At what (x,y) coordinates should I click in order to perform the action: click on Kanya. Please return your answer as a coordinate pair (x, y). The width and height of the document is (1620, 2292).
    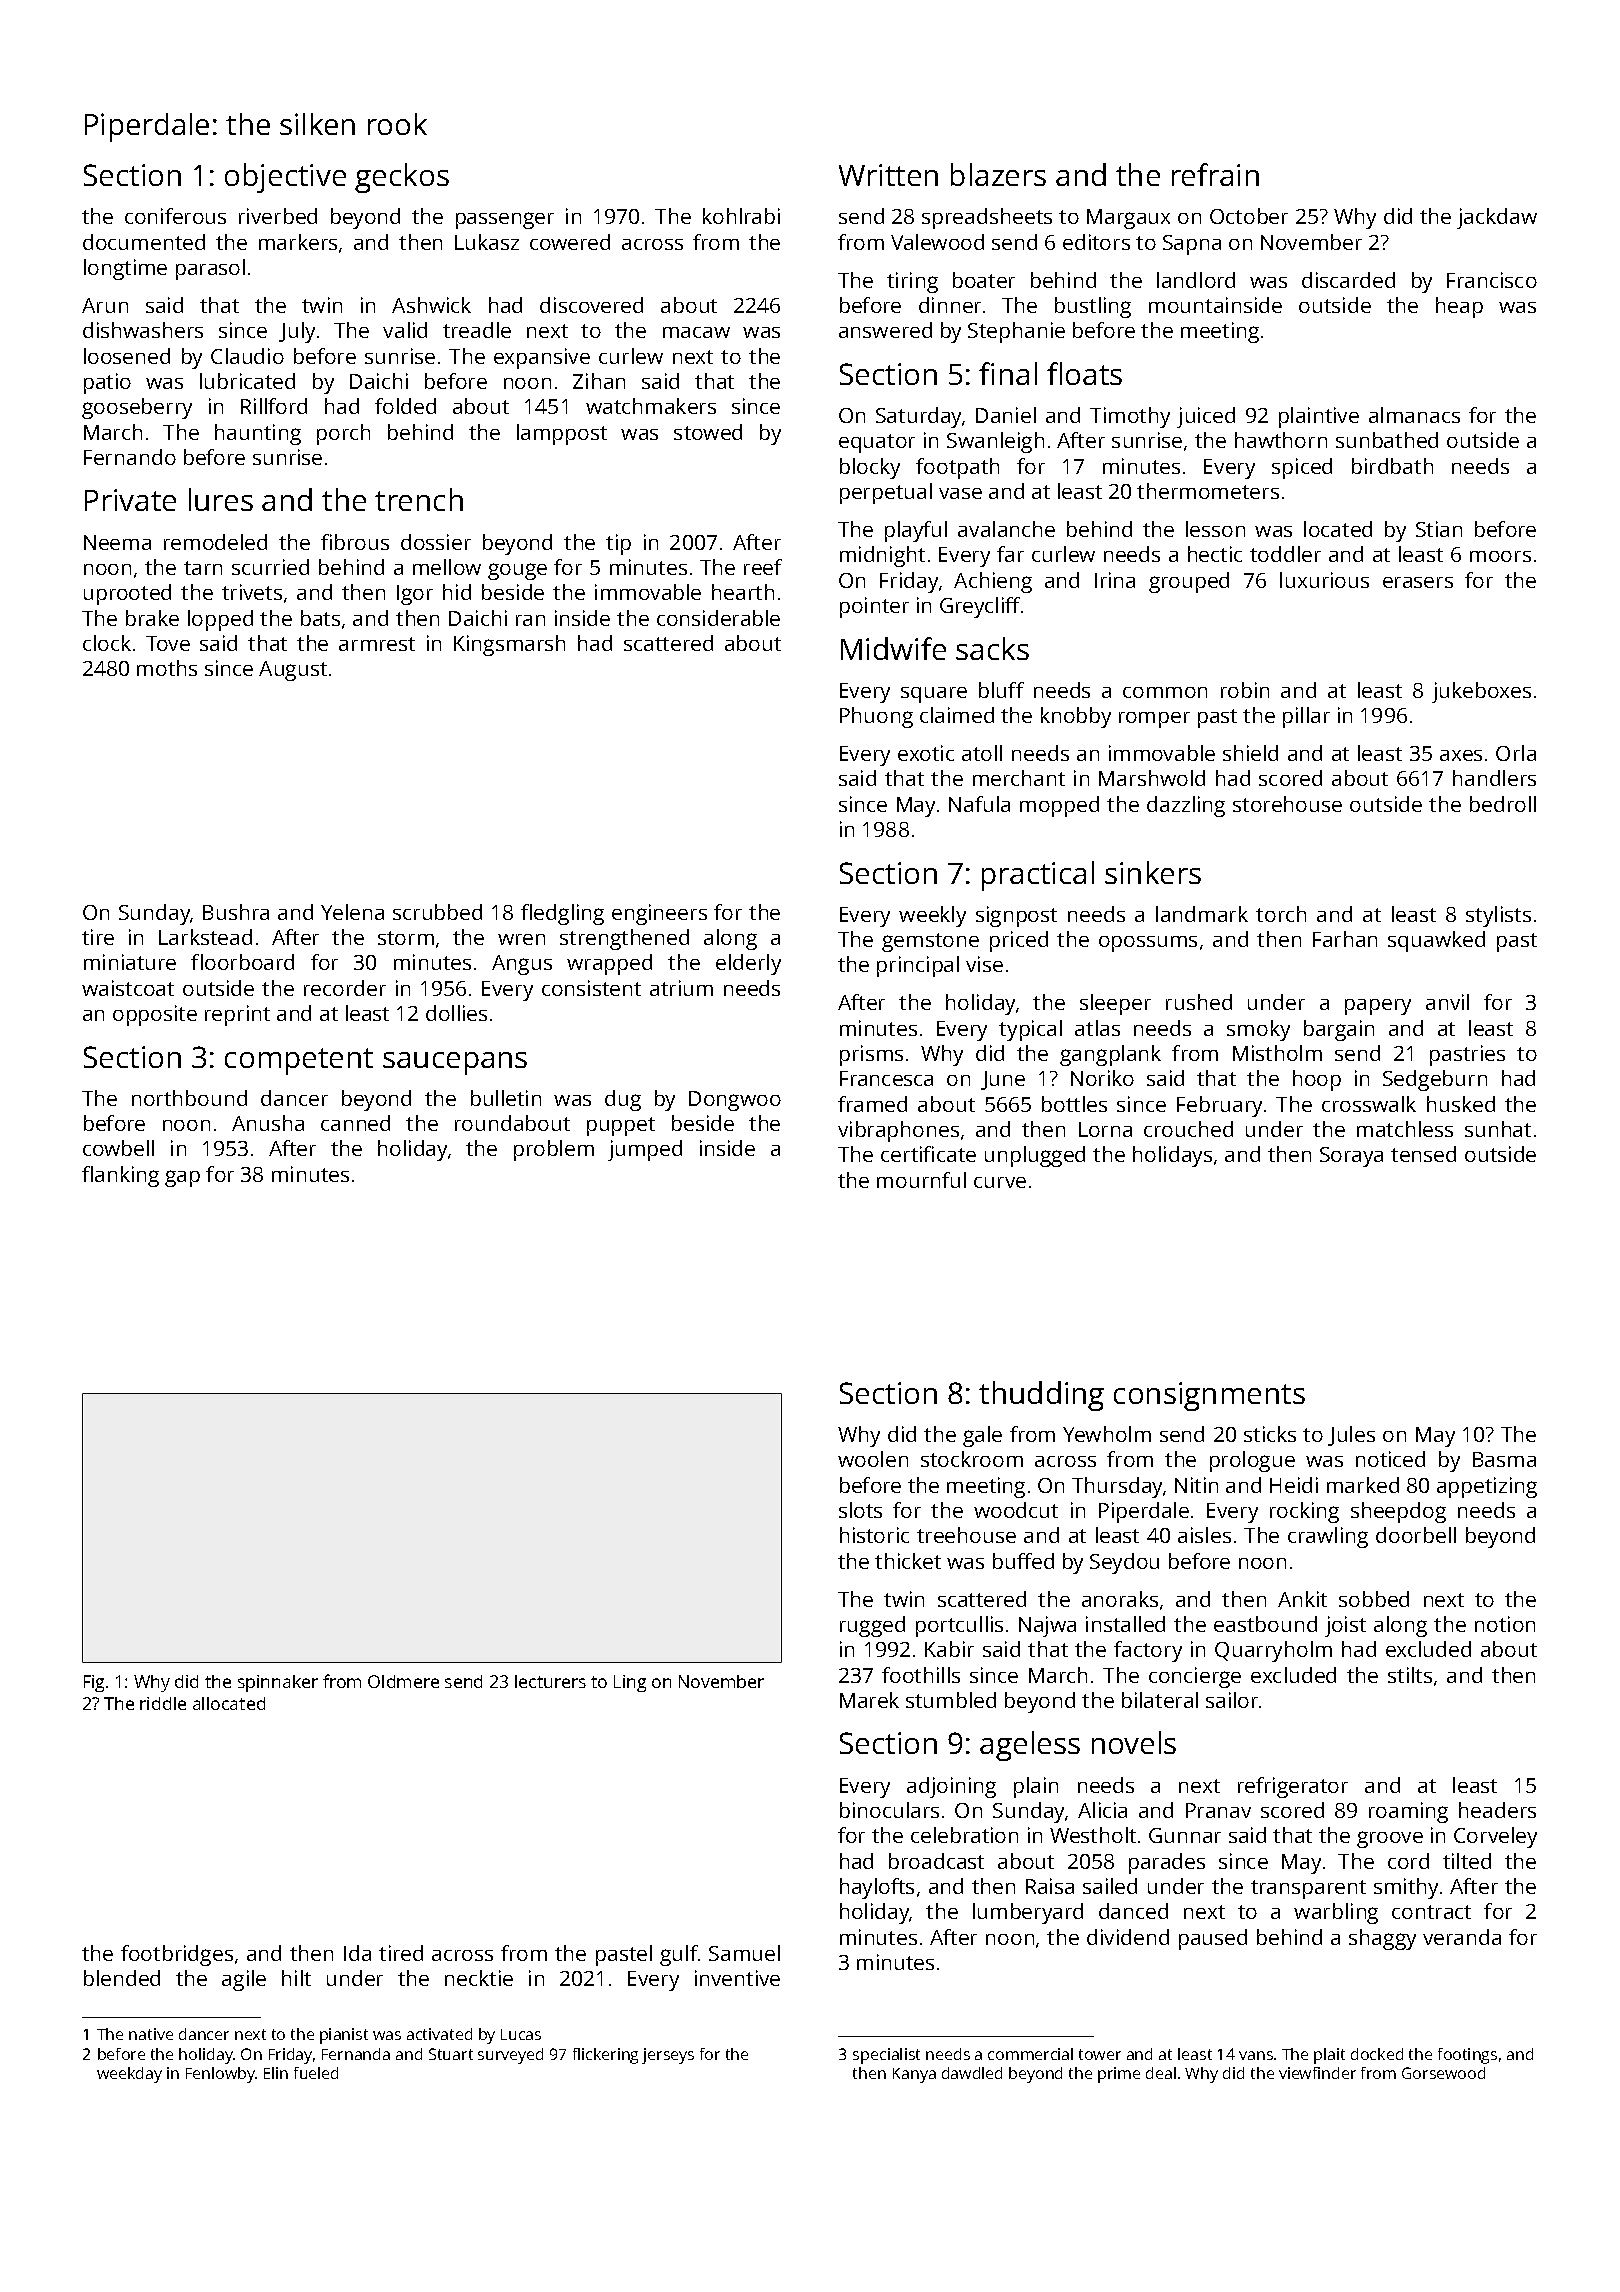
    Looking at the image, I should click on (914, 2075).
